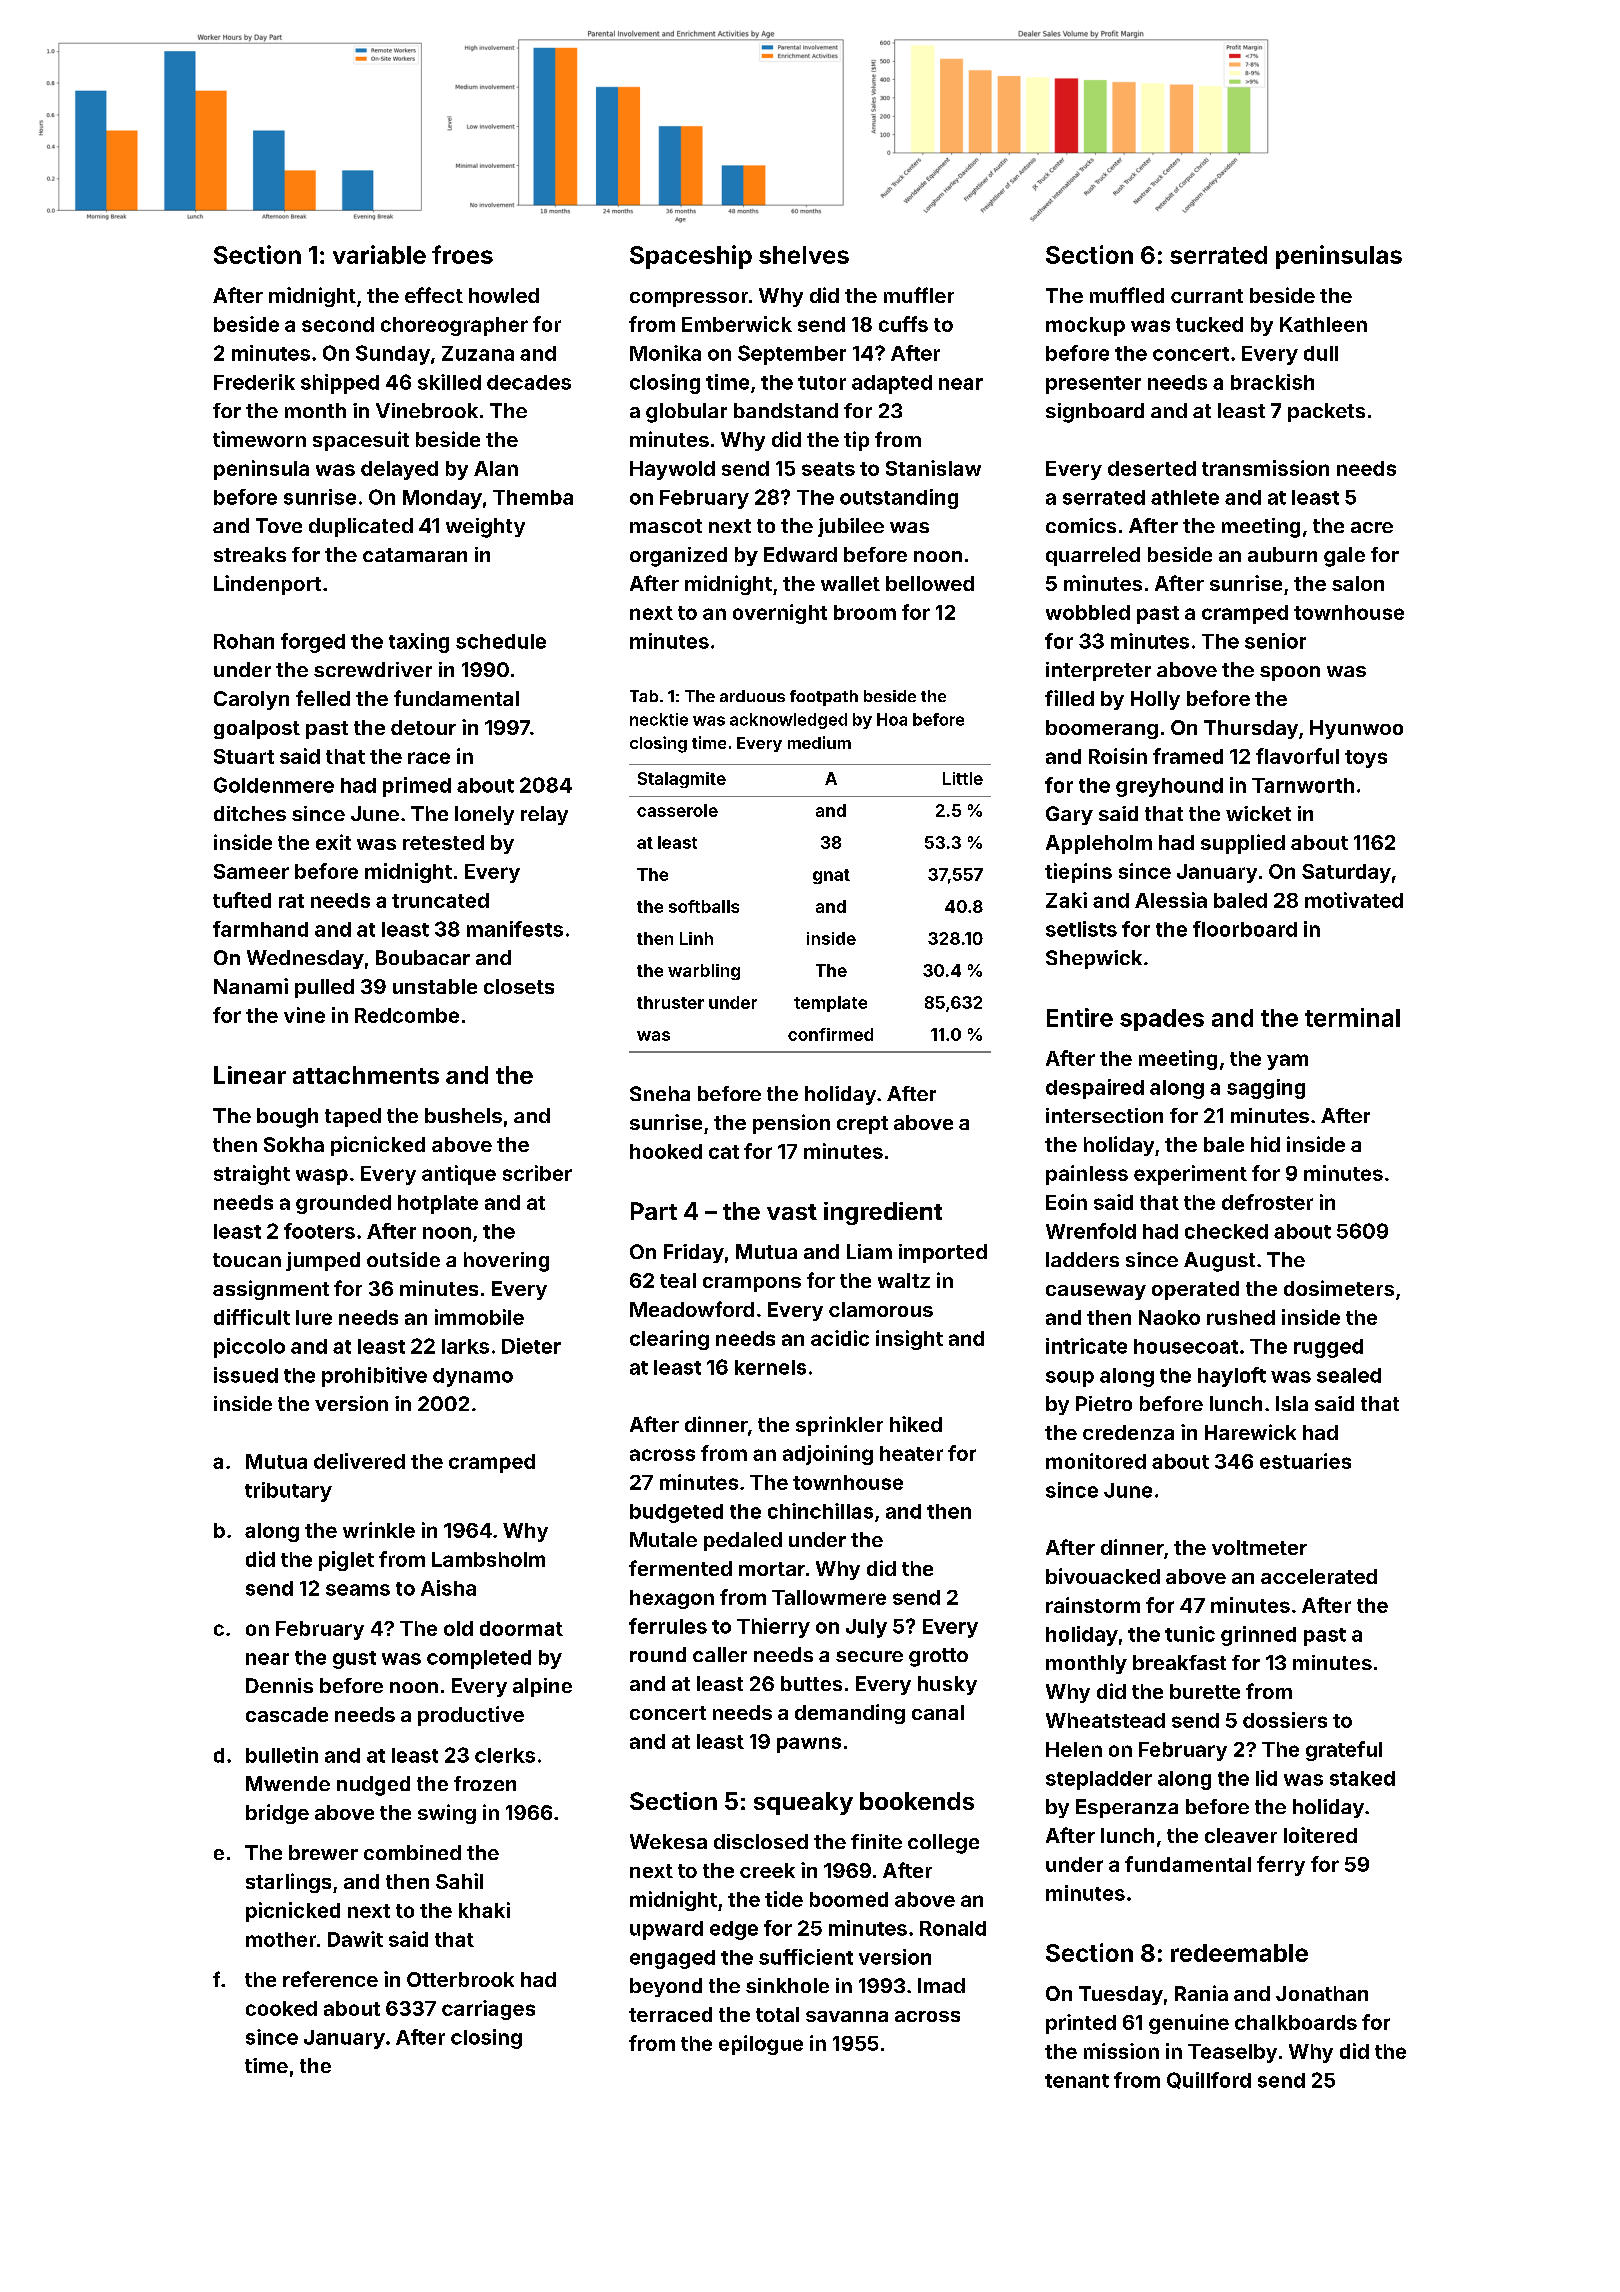  Describe the element at coordinates (288, 1783) in the screenshot. I see `Mwende` at that location.
